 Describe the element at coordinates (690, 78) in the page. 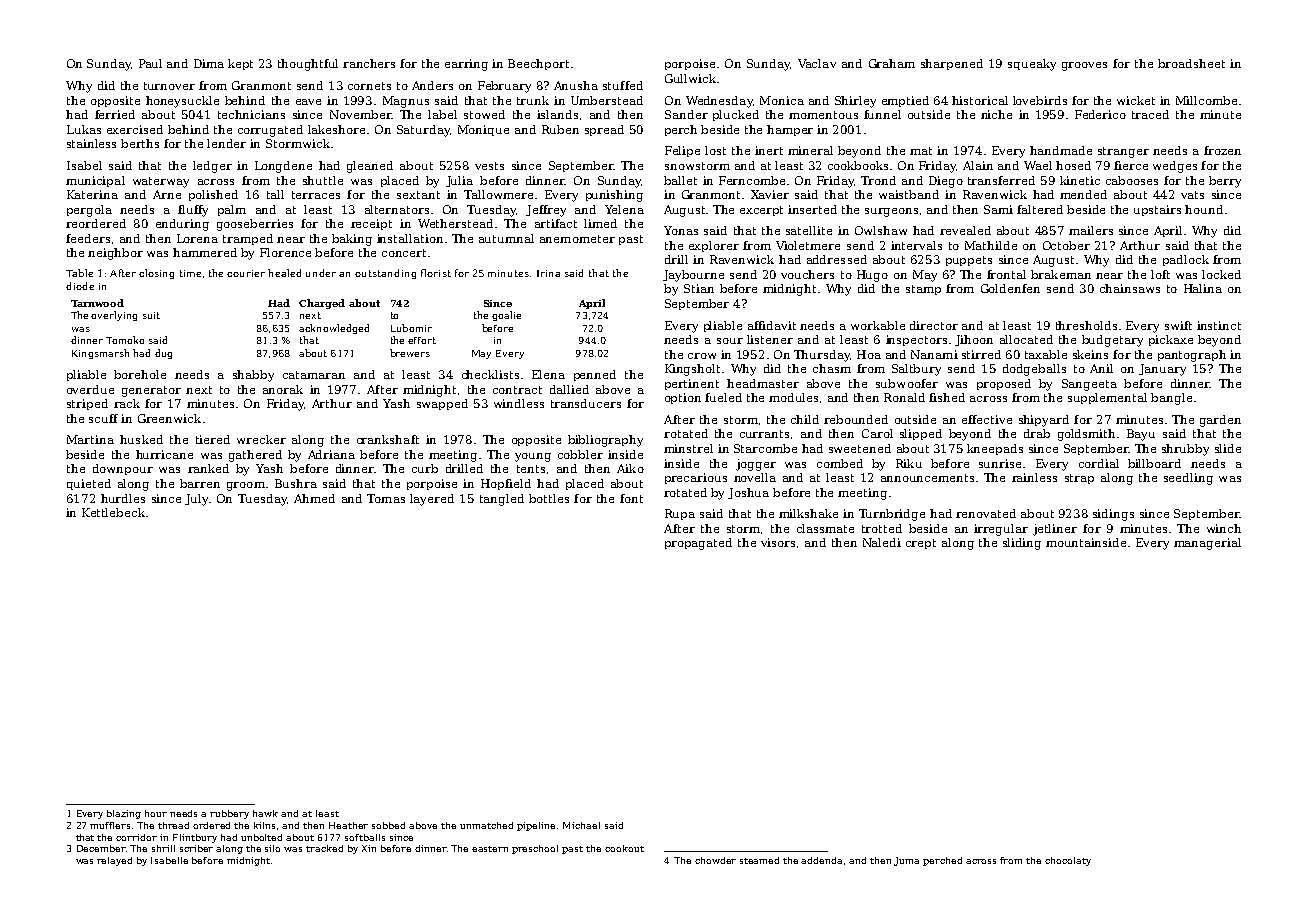

I see `Gullwick` at that location.
